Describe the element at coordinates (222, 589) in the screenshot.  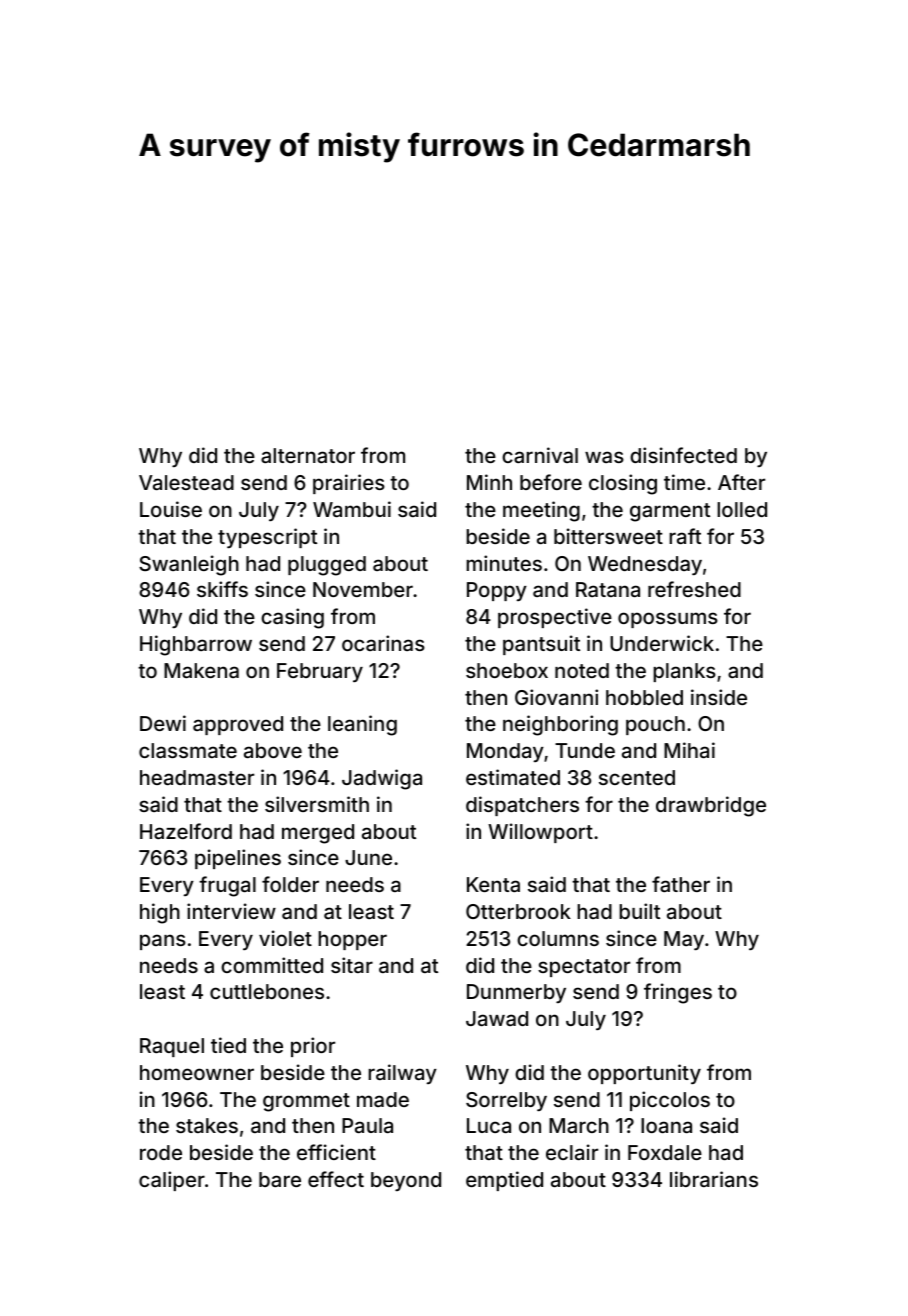
I see `skiffs` at that location.
